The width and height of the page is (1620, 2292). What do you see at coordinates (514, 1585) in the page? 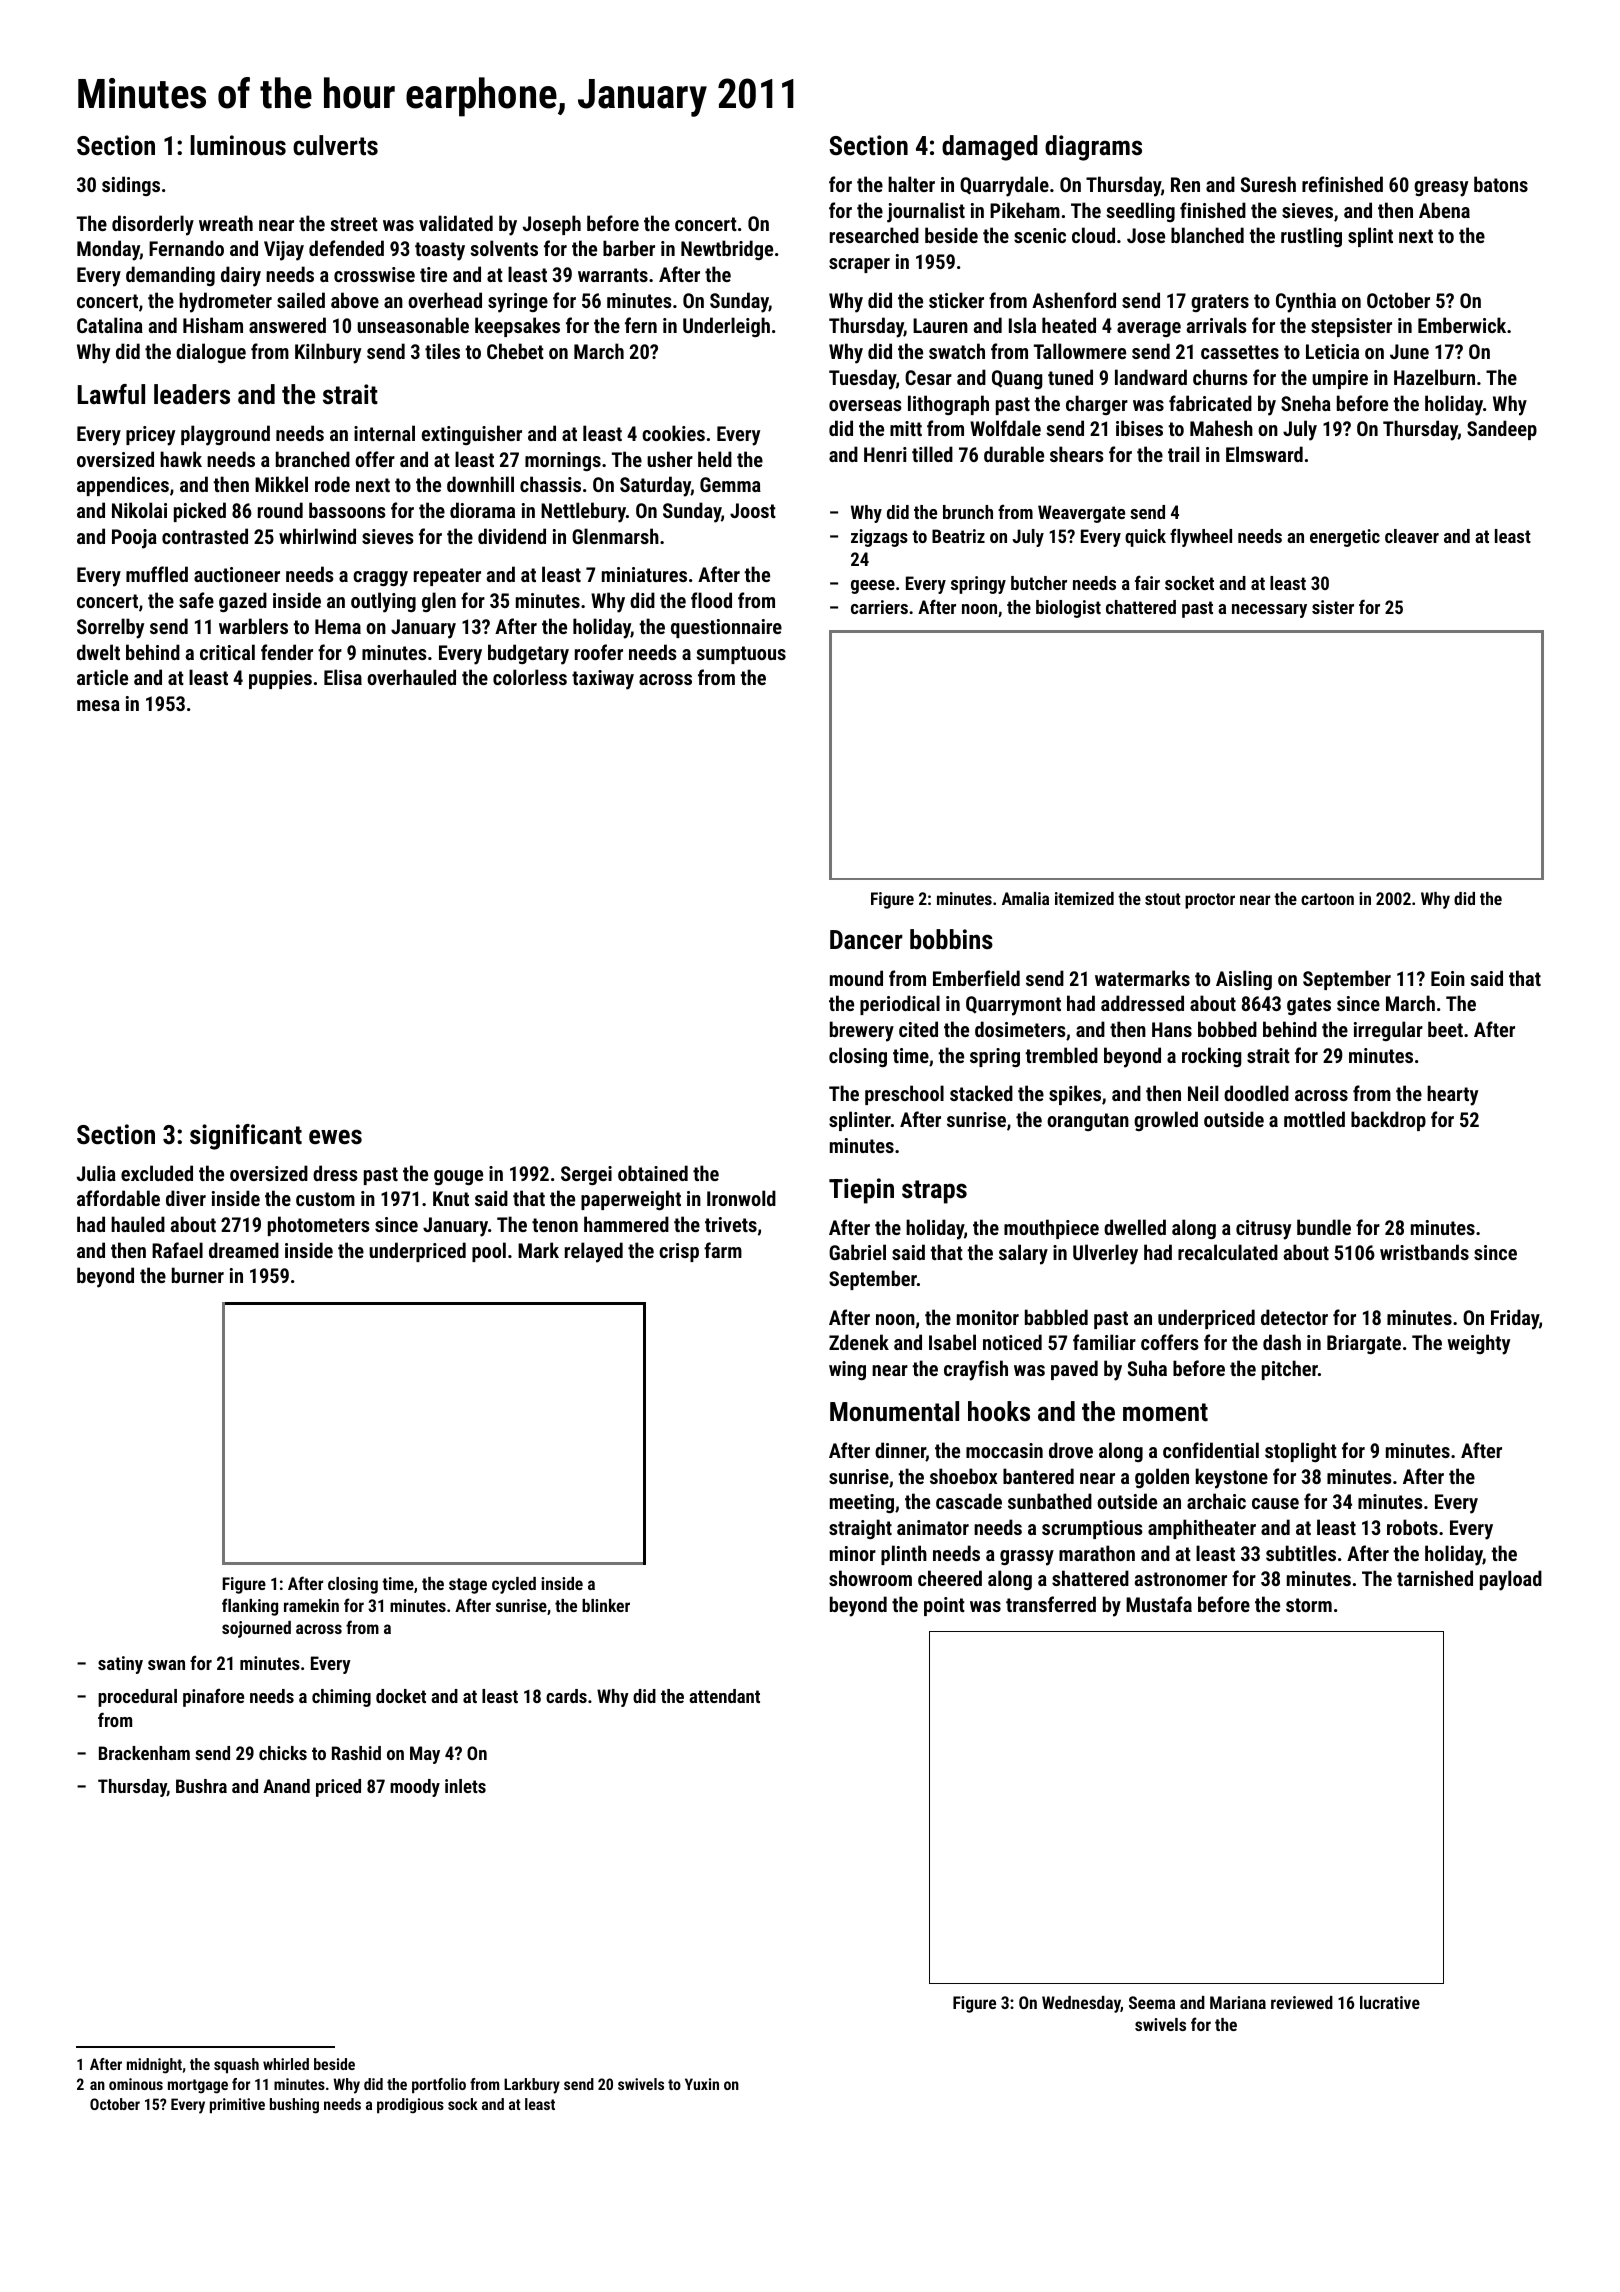
I see `cycled` at bounding box center [514, 1585].
